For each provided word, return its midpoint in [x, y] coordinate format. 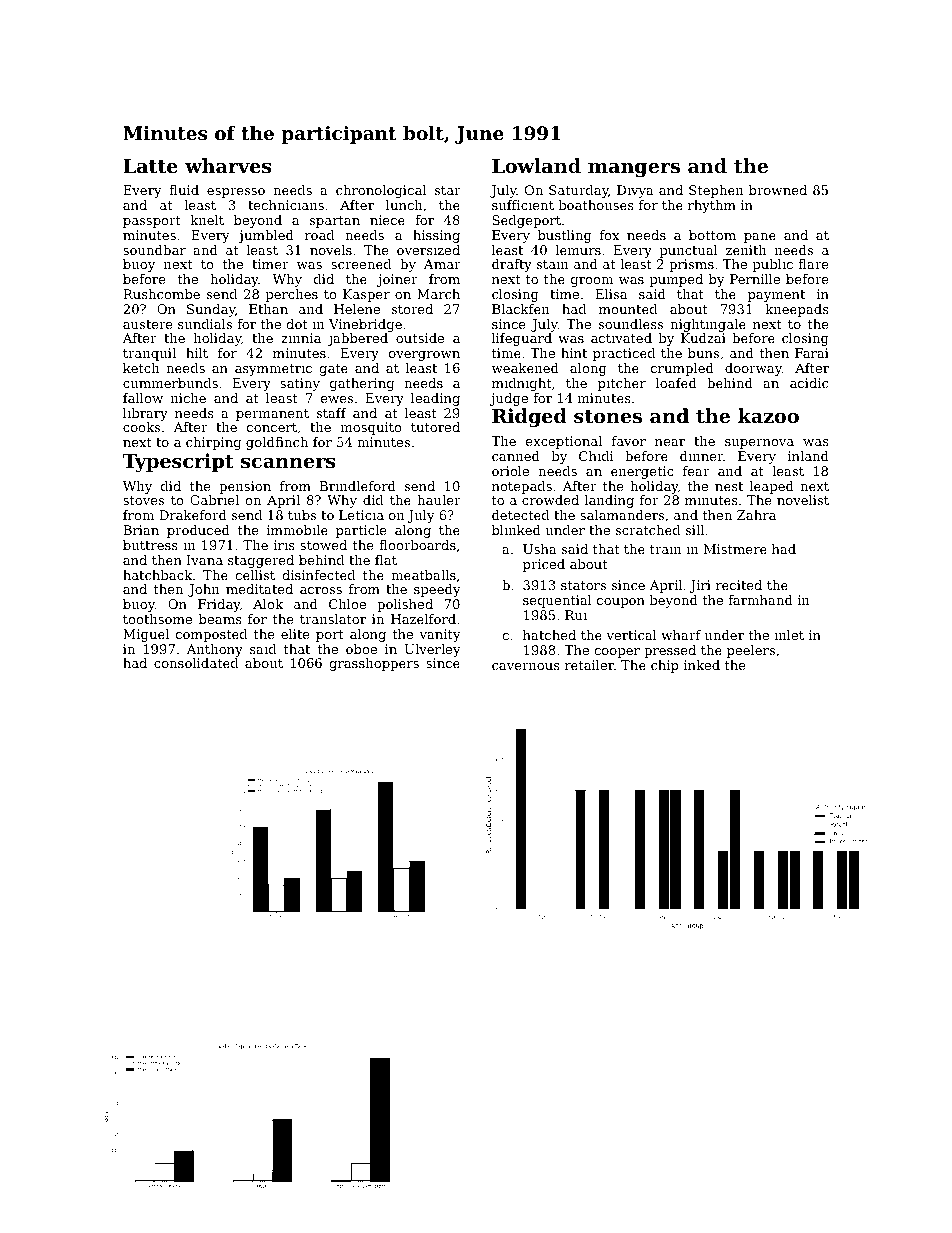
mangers [634, 170]
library [145, 414]
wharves [228, 166]
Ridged [529, 417]
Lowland [536, 165]
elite [295, 634]
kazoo [768, 415]
